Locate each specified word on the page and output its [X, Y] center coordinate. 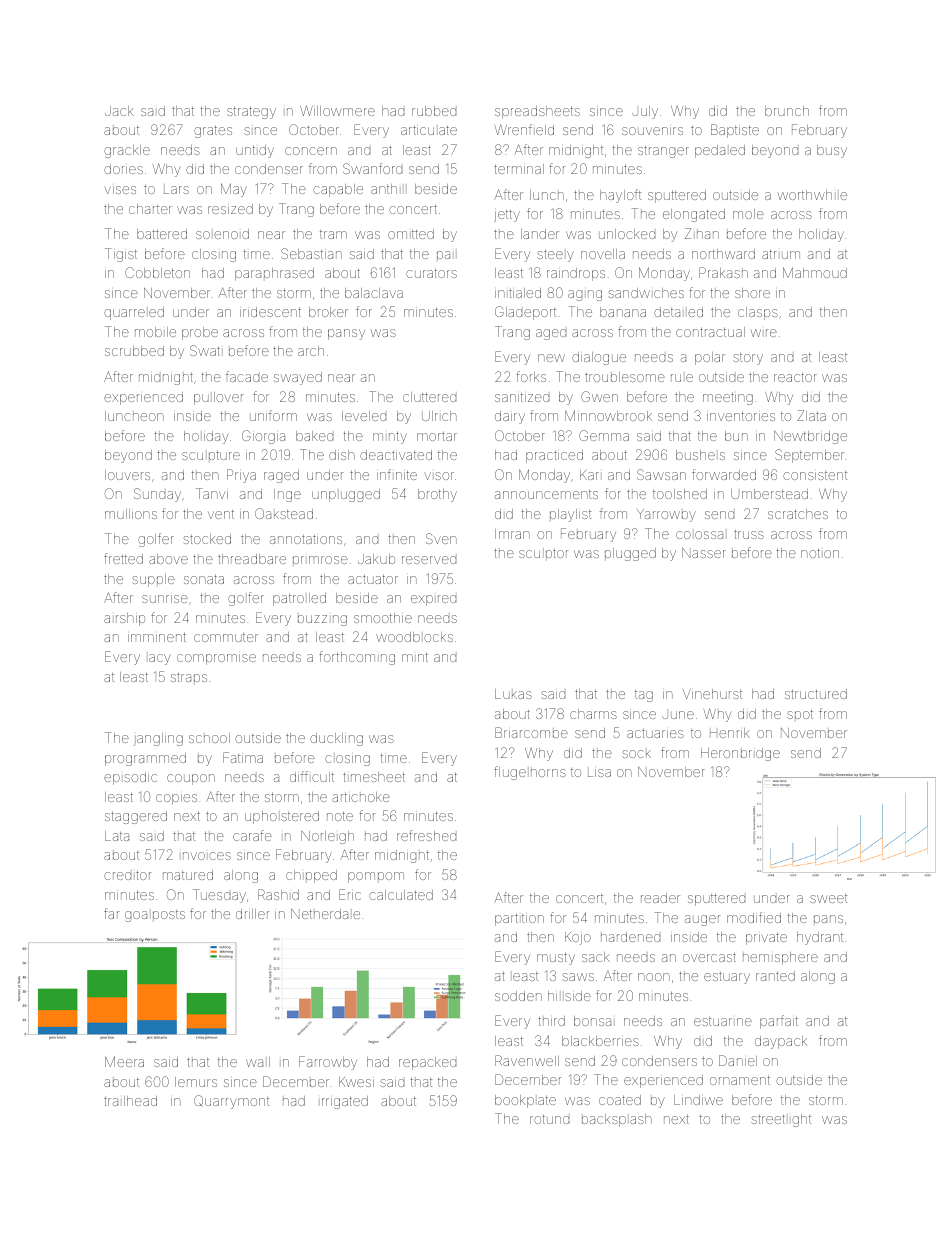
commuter [226, 637]
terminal [519, 169]
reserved [429, 560]
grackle [127, 151]
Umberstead [769, 494]
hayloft [620, 196]
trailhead [130, 1101]
